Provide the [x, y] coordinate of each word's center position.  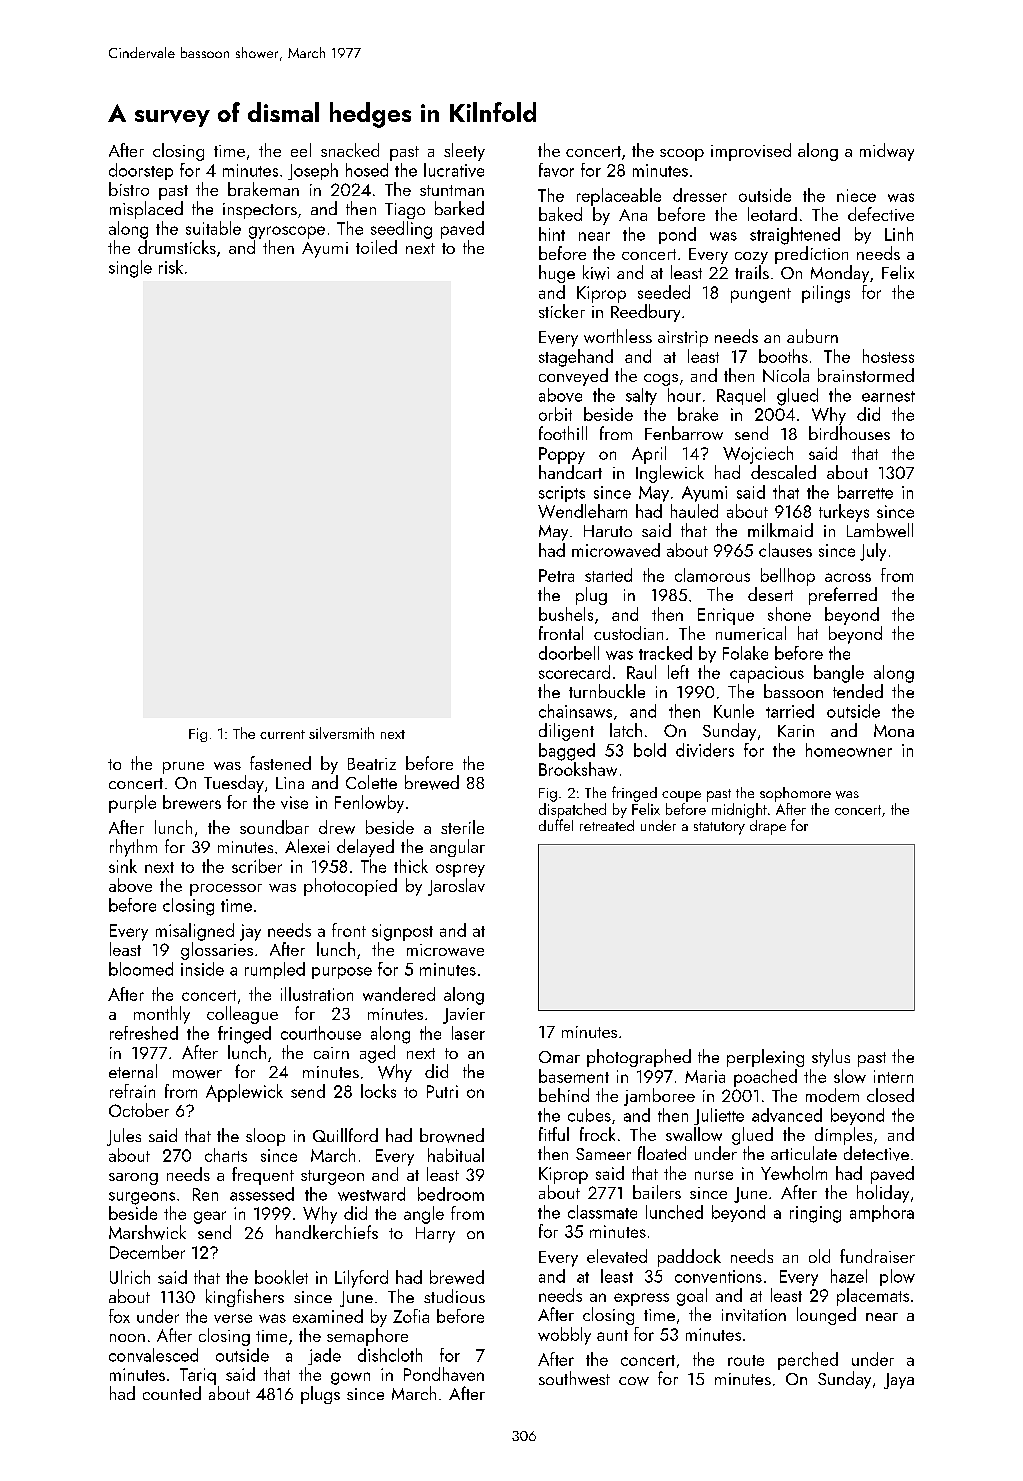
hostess [888, 356]
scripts [562, 494]
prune [183, 768]
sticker [562, 311]
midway [887, 152]
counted [172, 1393]
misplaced [146, 210]
